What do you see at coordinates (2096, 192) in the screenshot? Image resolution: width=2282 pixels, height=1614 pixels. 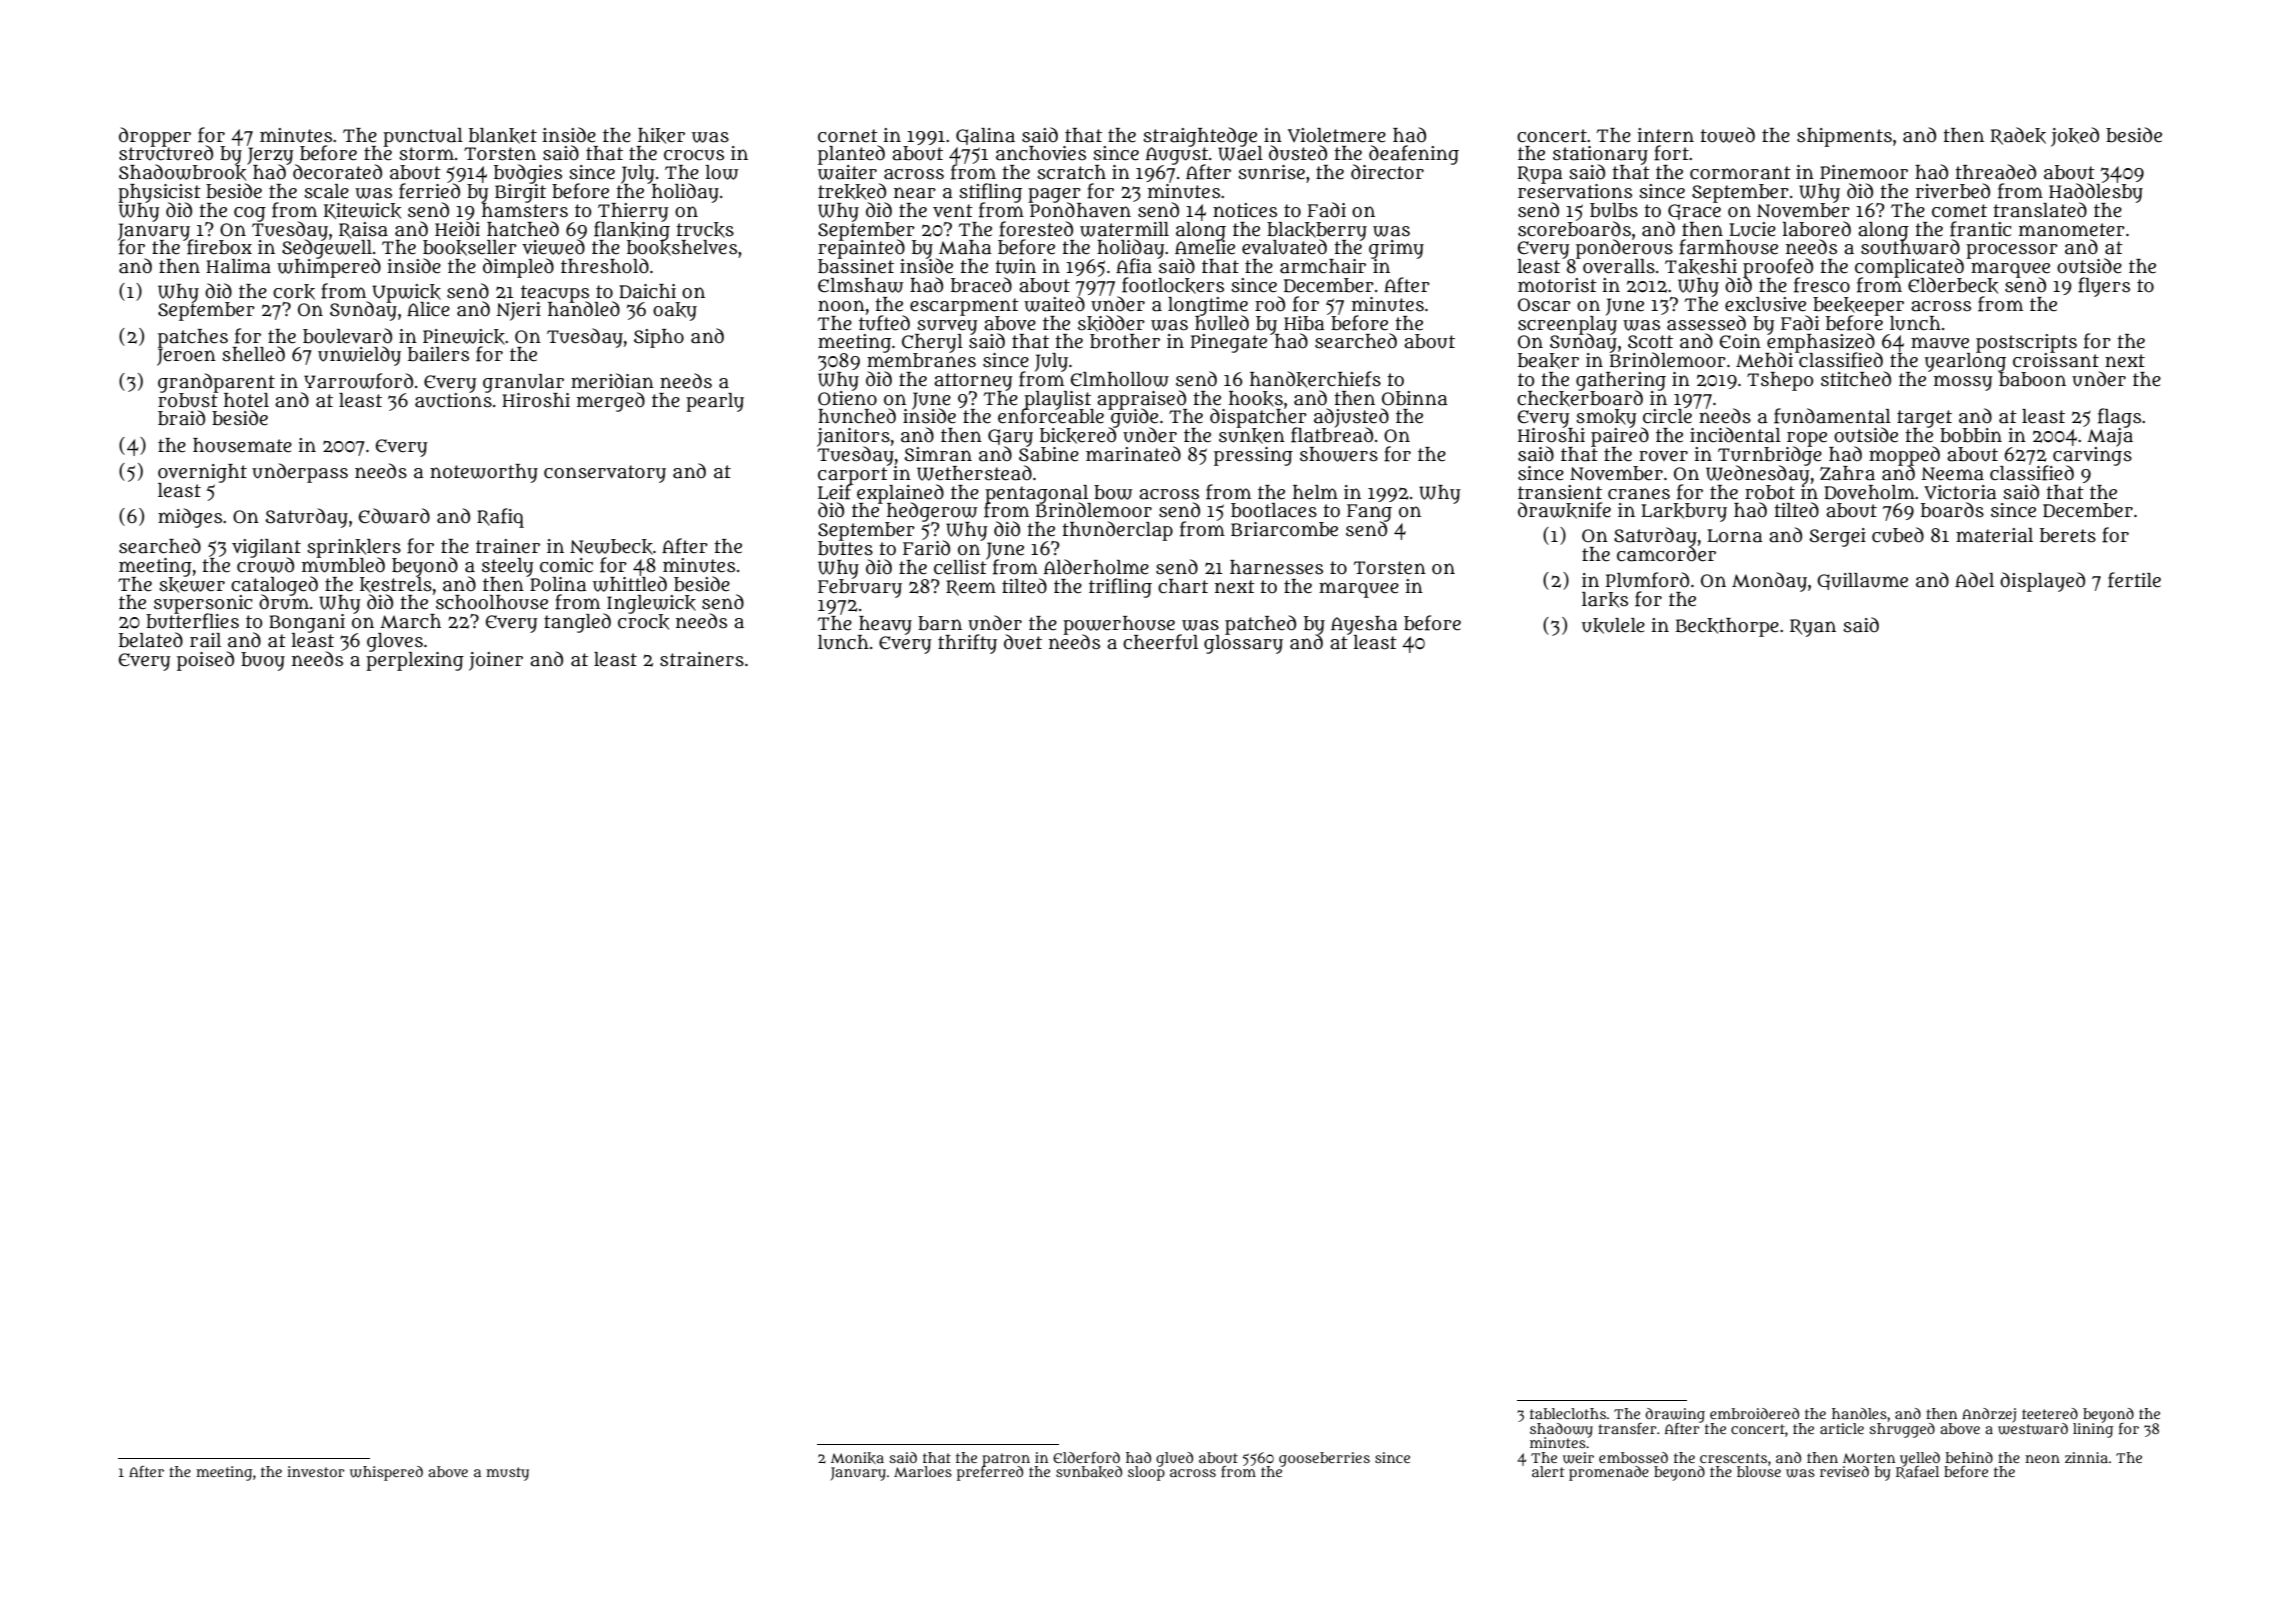 I see `Haddlesby` at bounding box center [2096, 192].
